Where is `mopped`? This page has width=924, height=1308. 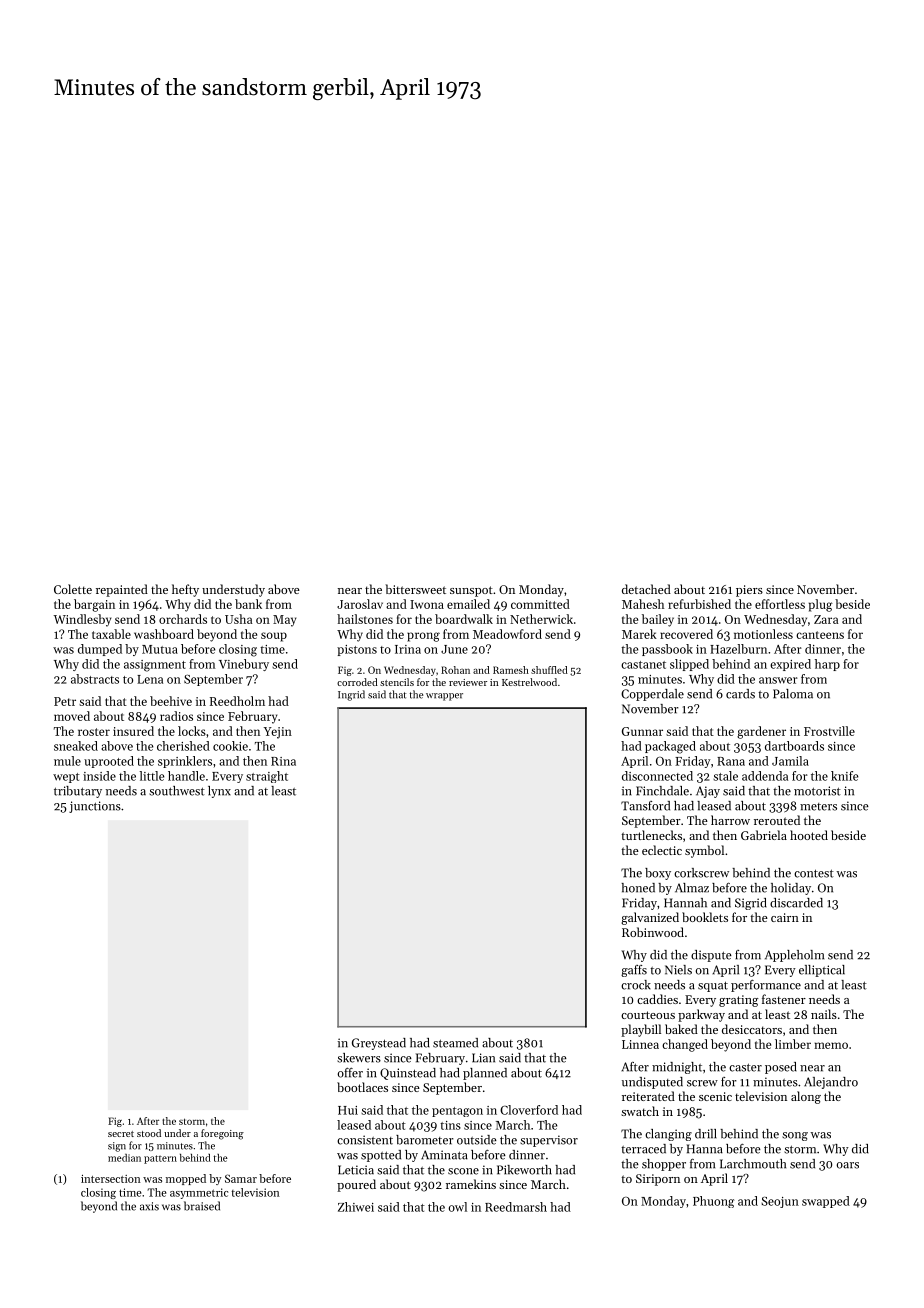 mopped is located at coordinates (186, 1179).
